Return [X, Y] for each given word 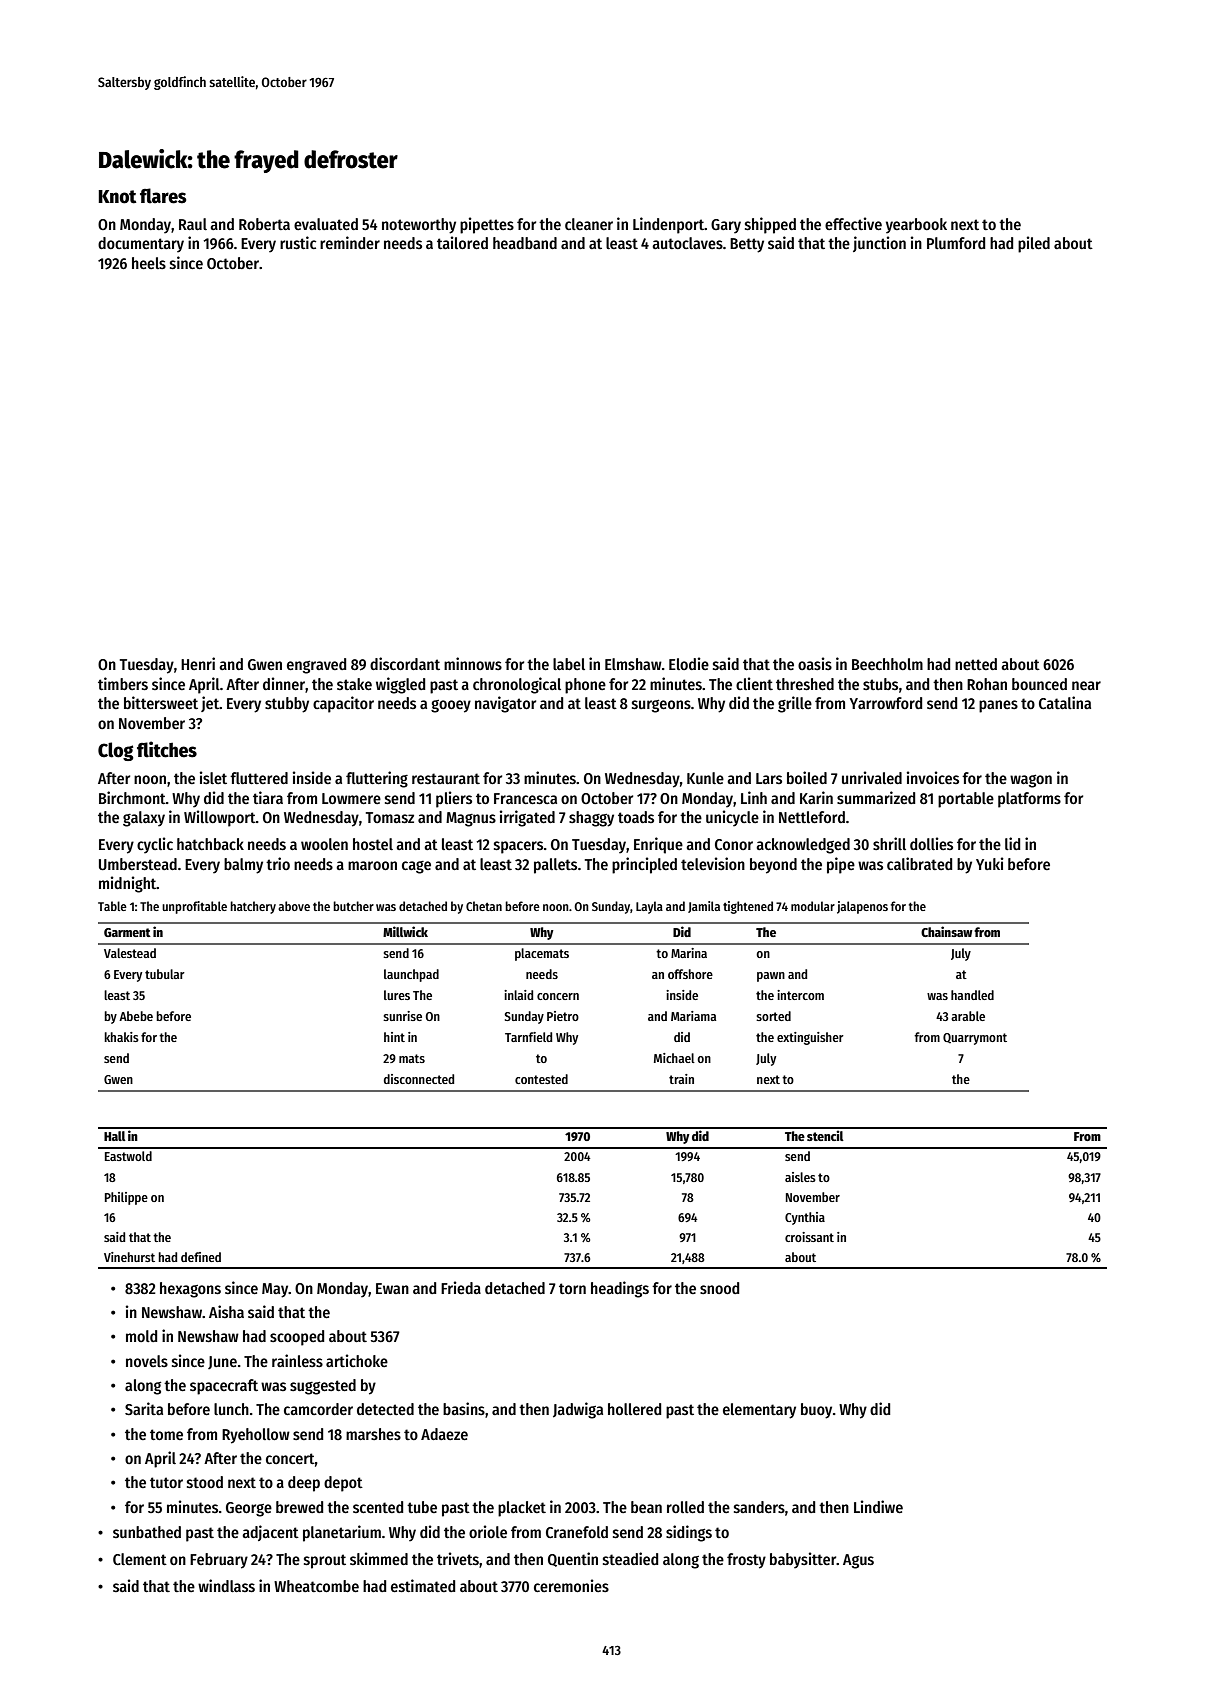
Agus [858, 1561]
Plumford [956, 243]
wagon [1031, 781]
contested [541, 1079]
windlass [226, 1586]
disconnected [419, 1079]
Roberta [264, 224]
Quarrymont [975, 1039]
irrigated [527, 818]
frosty [746, 1561]
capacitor [343, 704]
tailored [462, 243]
